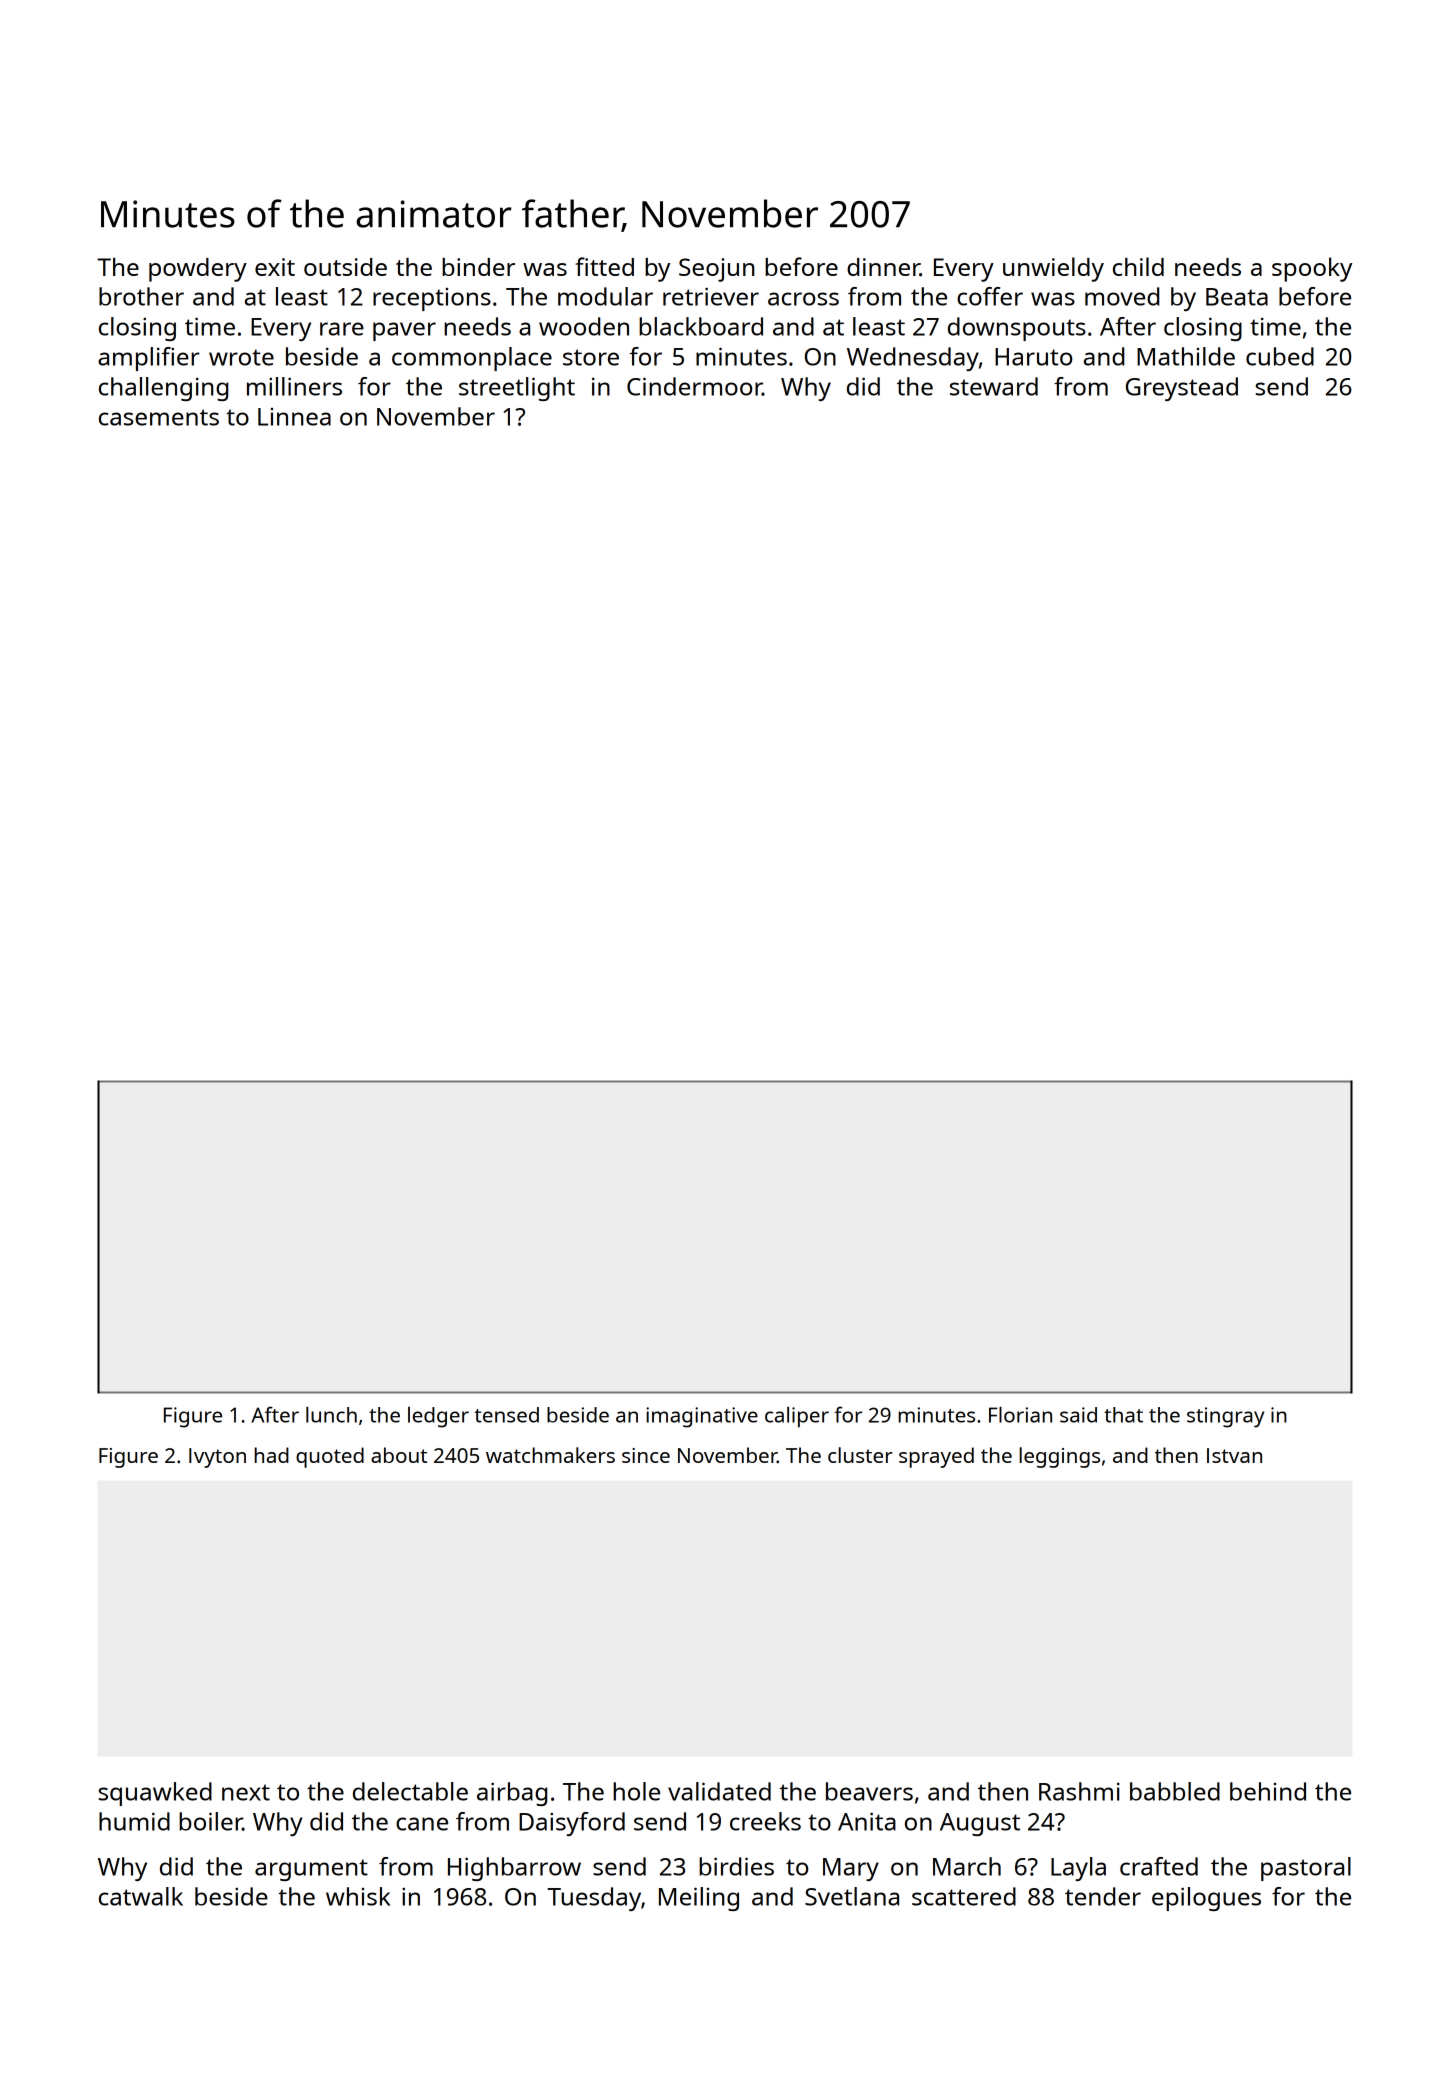  What do you see at coordinates (716, 270) in the screenshot?
I see `Seojun` at bounding box center [716, 270].
